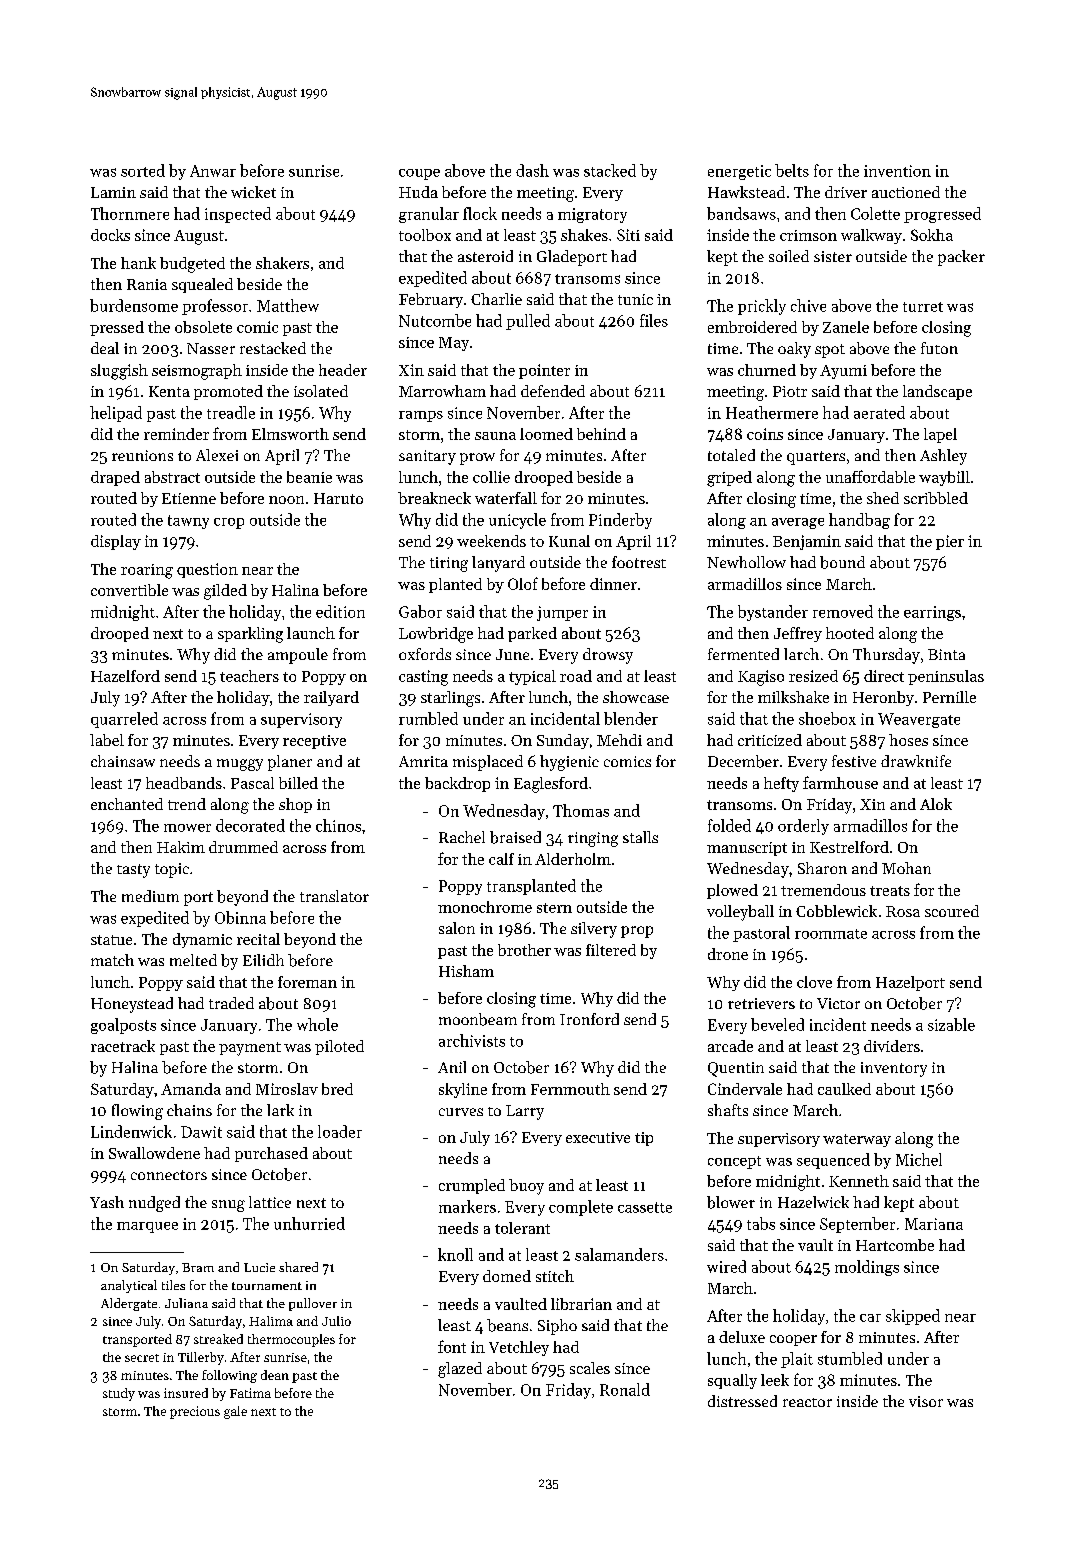 The width and height of the document is (1076, 1558). Describe the element at coordinates (625, 1389) in the document. I see `Ronald` at that location.
